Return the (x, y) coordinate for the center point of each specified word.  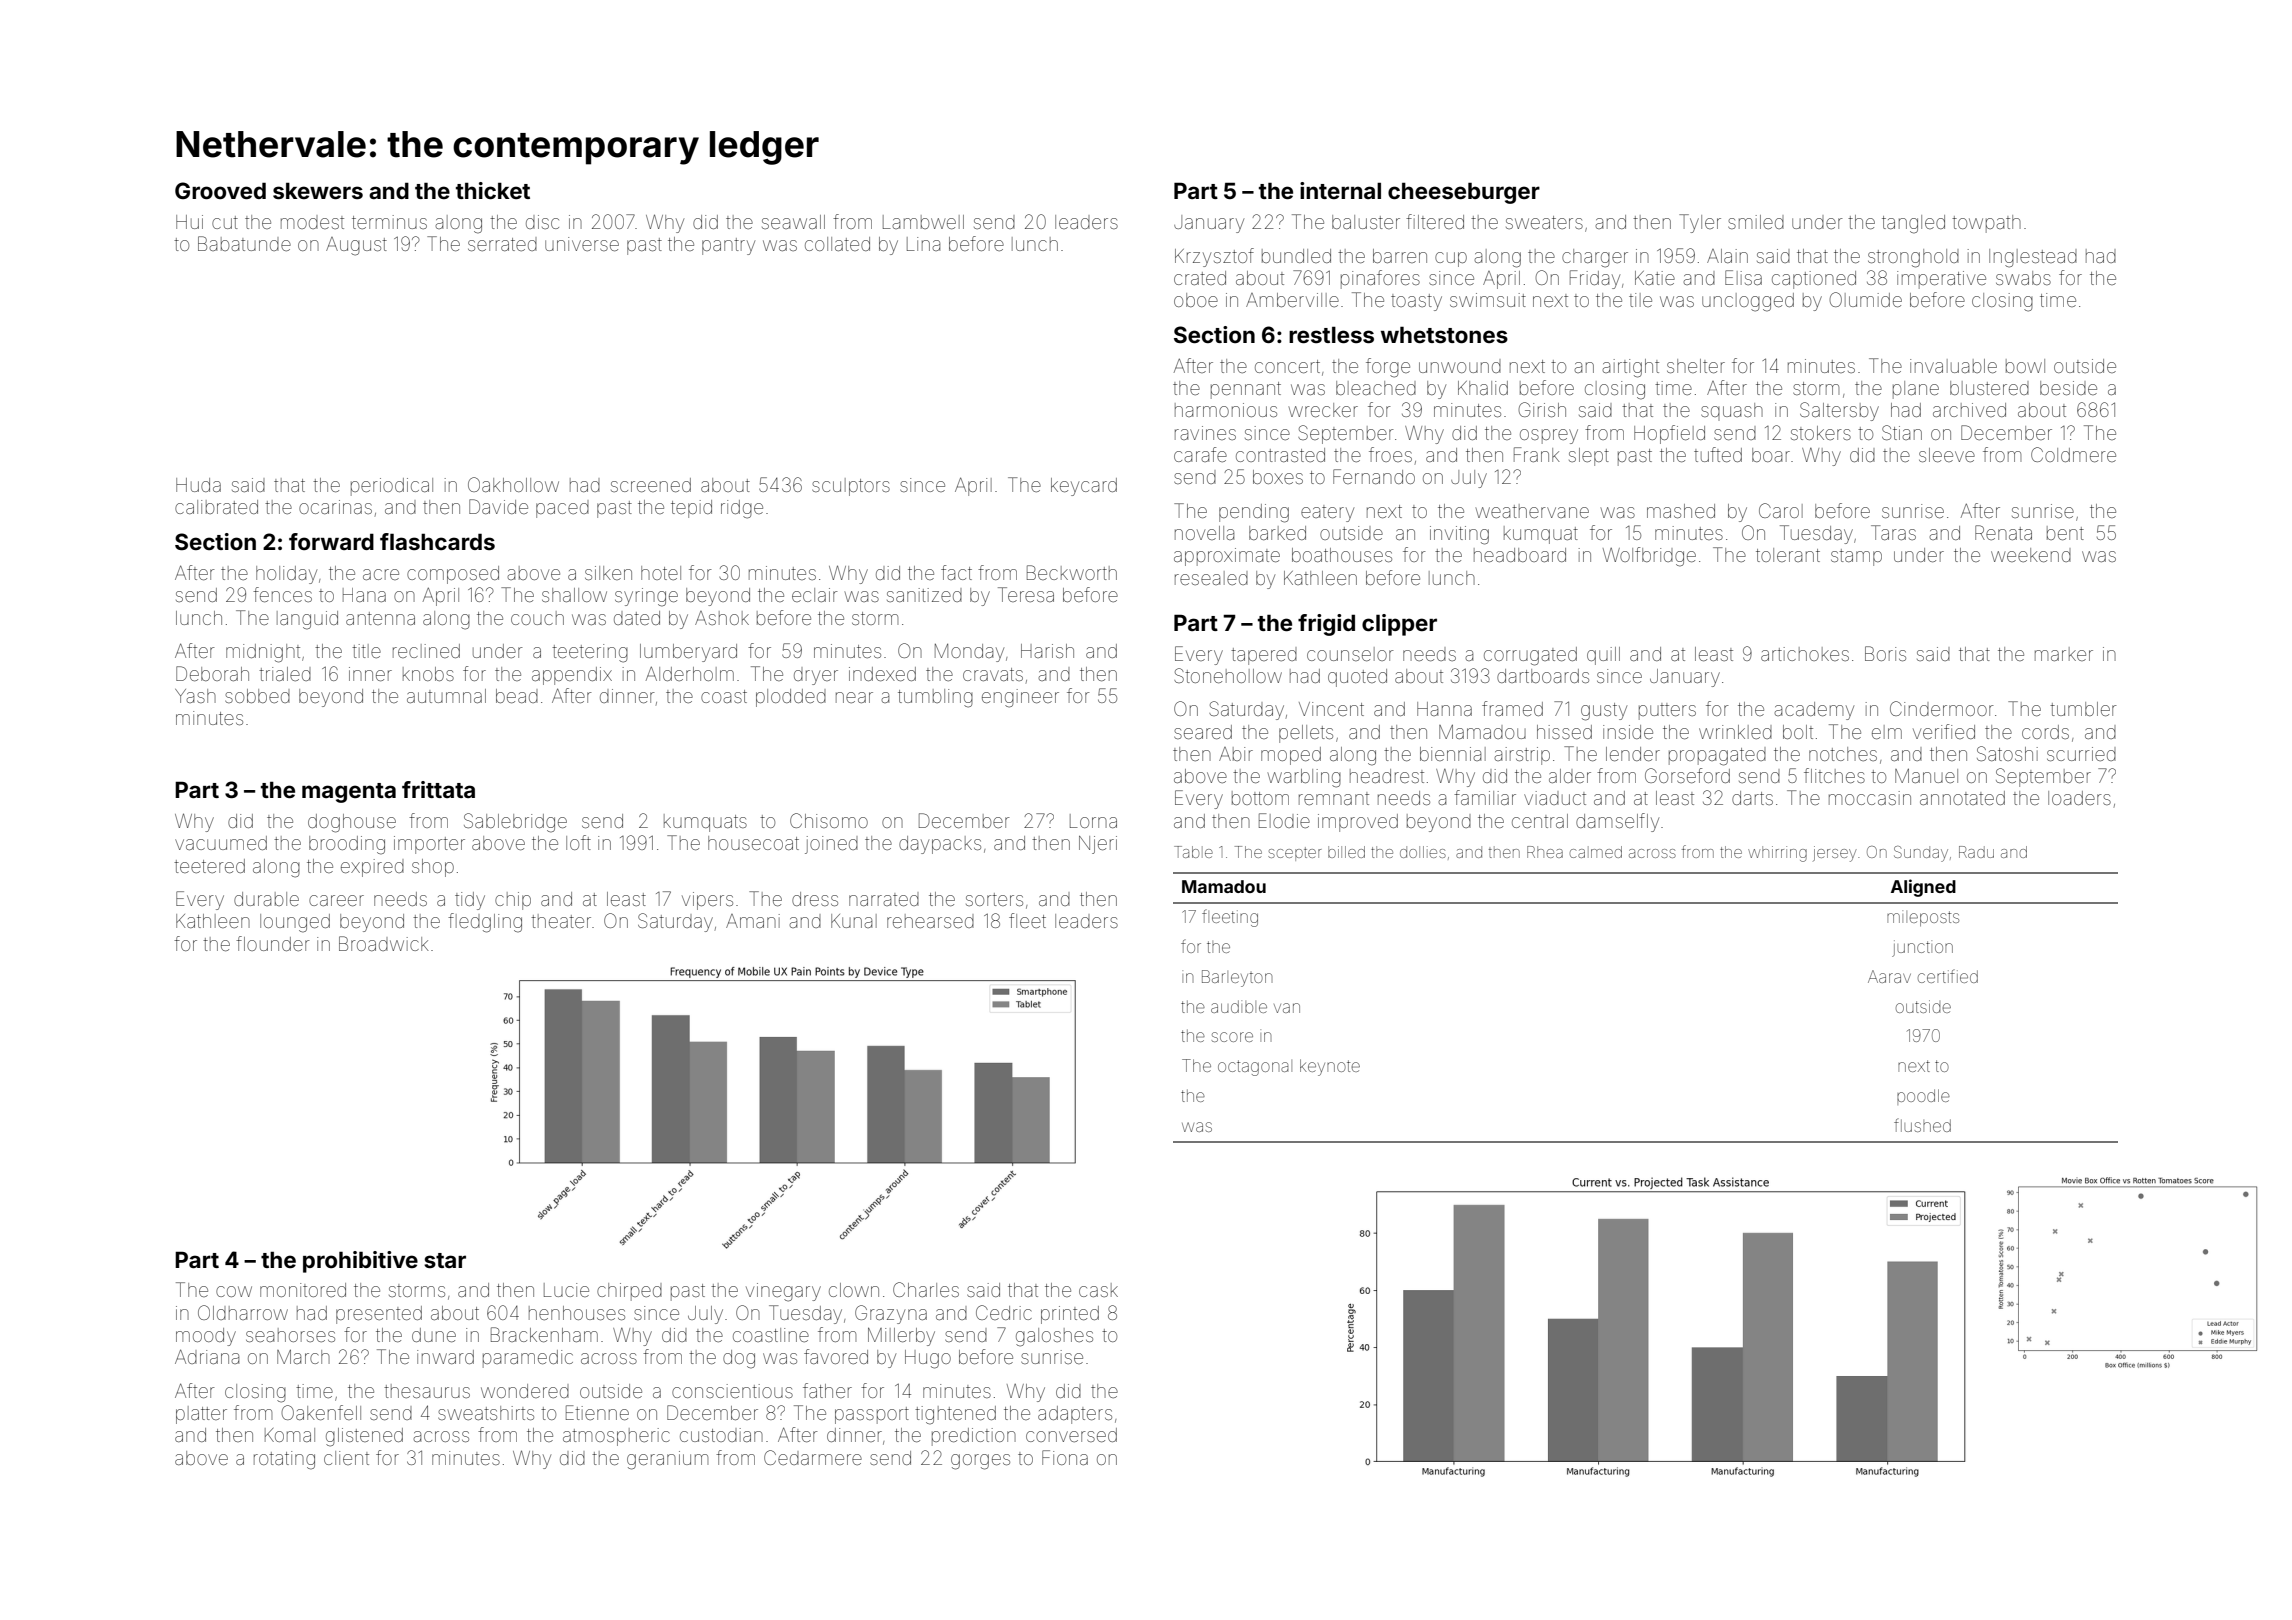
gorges (980, 1462)
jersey (1835, 854)
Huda (198, 485)
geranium (667, 1460)
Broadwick (384, 943)
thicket (493, 190)
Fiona (1065, 1457)
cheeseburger (1464, 193)
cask (1098, 1290)
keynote (1330, 1067)
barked (1277, 533)
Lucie (566, 1290)
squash (1732, 412)
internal (1340, 190)
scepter (1295, 854)
